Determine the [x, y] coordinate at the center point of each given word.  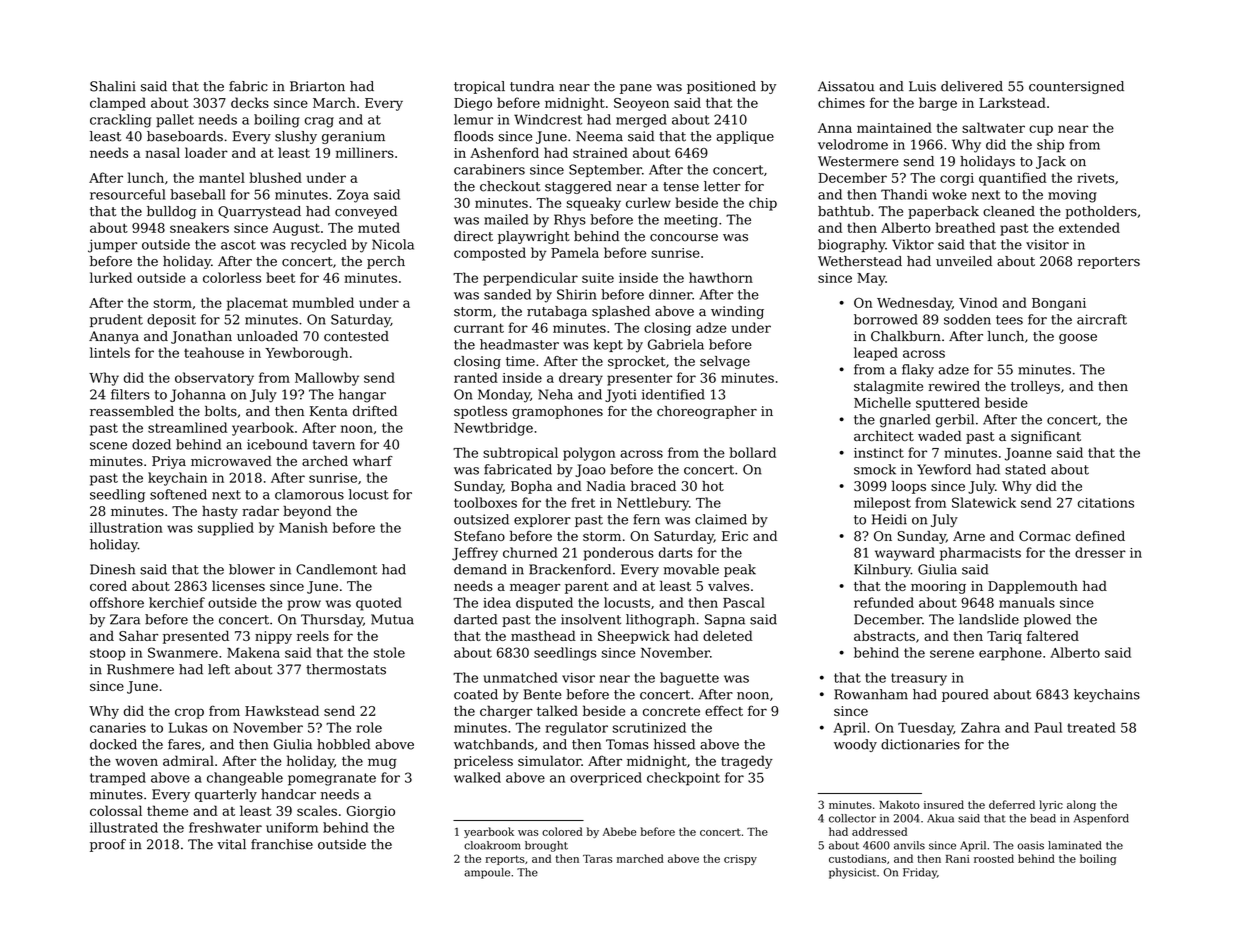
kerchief [177, 602]
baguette [689, 679]
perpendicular [530, 279]
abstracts [884, 635]
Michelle [882, 402]
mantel [222, 177]
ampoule [487, 873]
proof [108, 845]
